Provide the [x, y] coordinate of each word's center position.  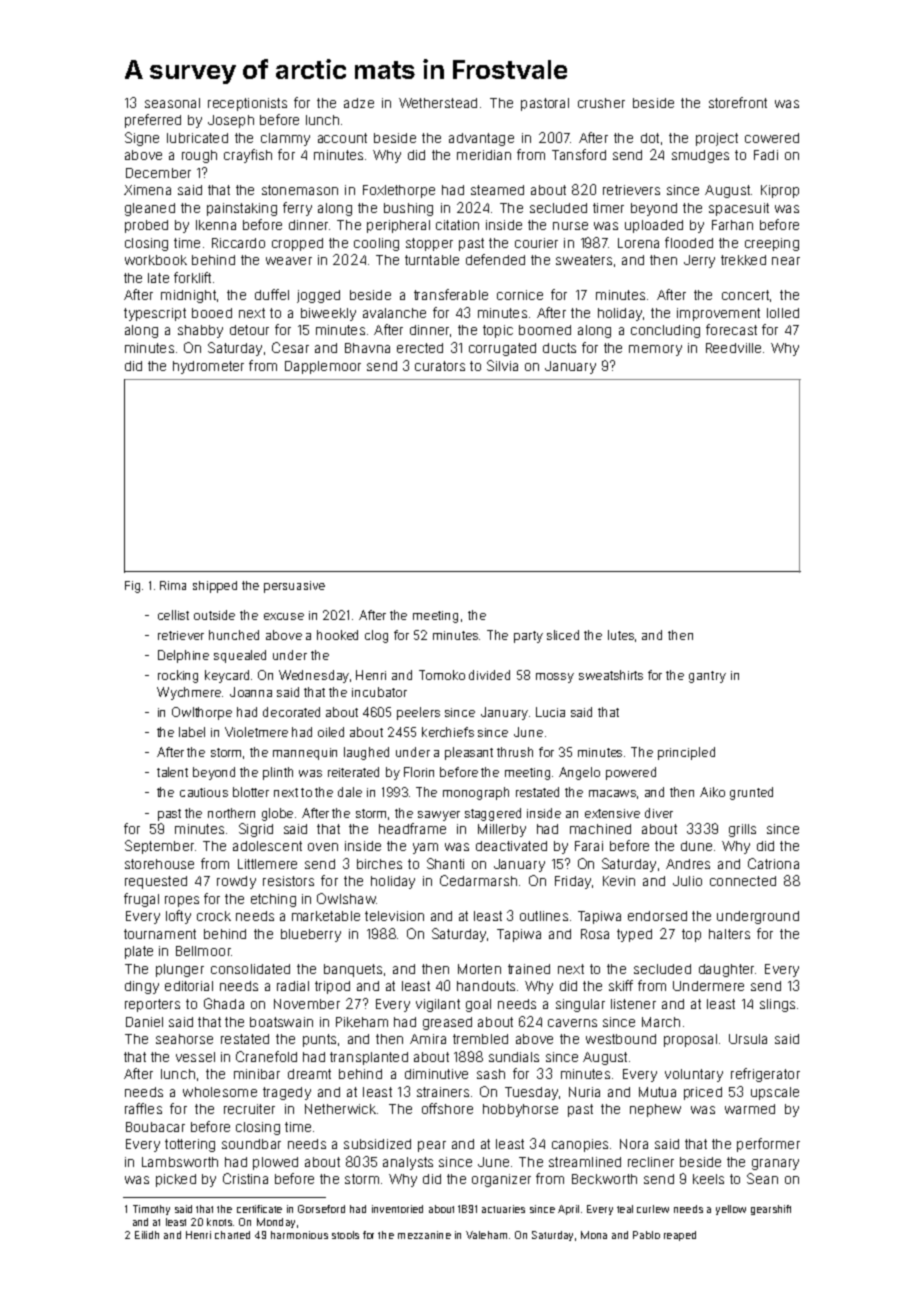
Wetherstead [438, 103]
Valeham [486, 1235]
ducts [559, 348]
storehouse [159, 864]
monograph [476, 793]
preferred [153, 121]
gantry [707, 677]
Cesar [290, 347]
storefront [738, 102]
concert [745, 295]
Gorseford [321, 1209]
